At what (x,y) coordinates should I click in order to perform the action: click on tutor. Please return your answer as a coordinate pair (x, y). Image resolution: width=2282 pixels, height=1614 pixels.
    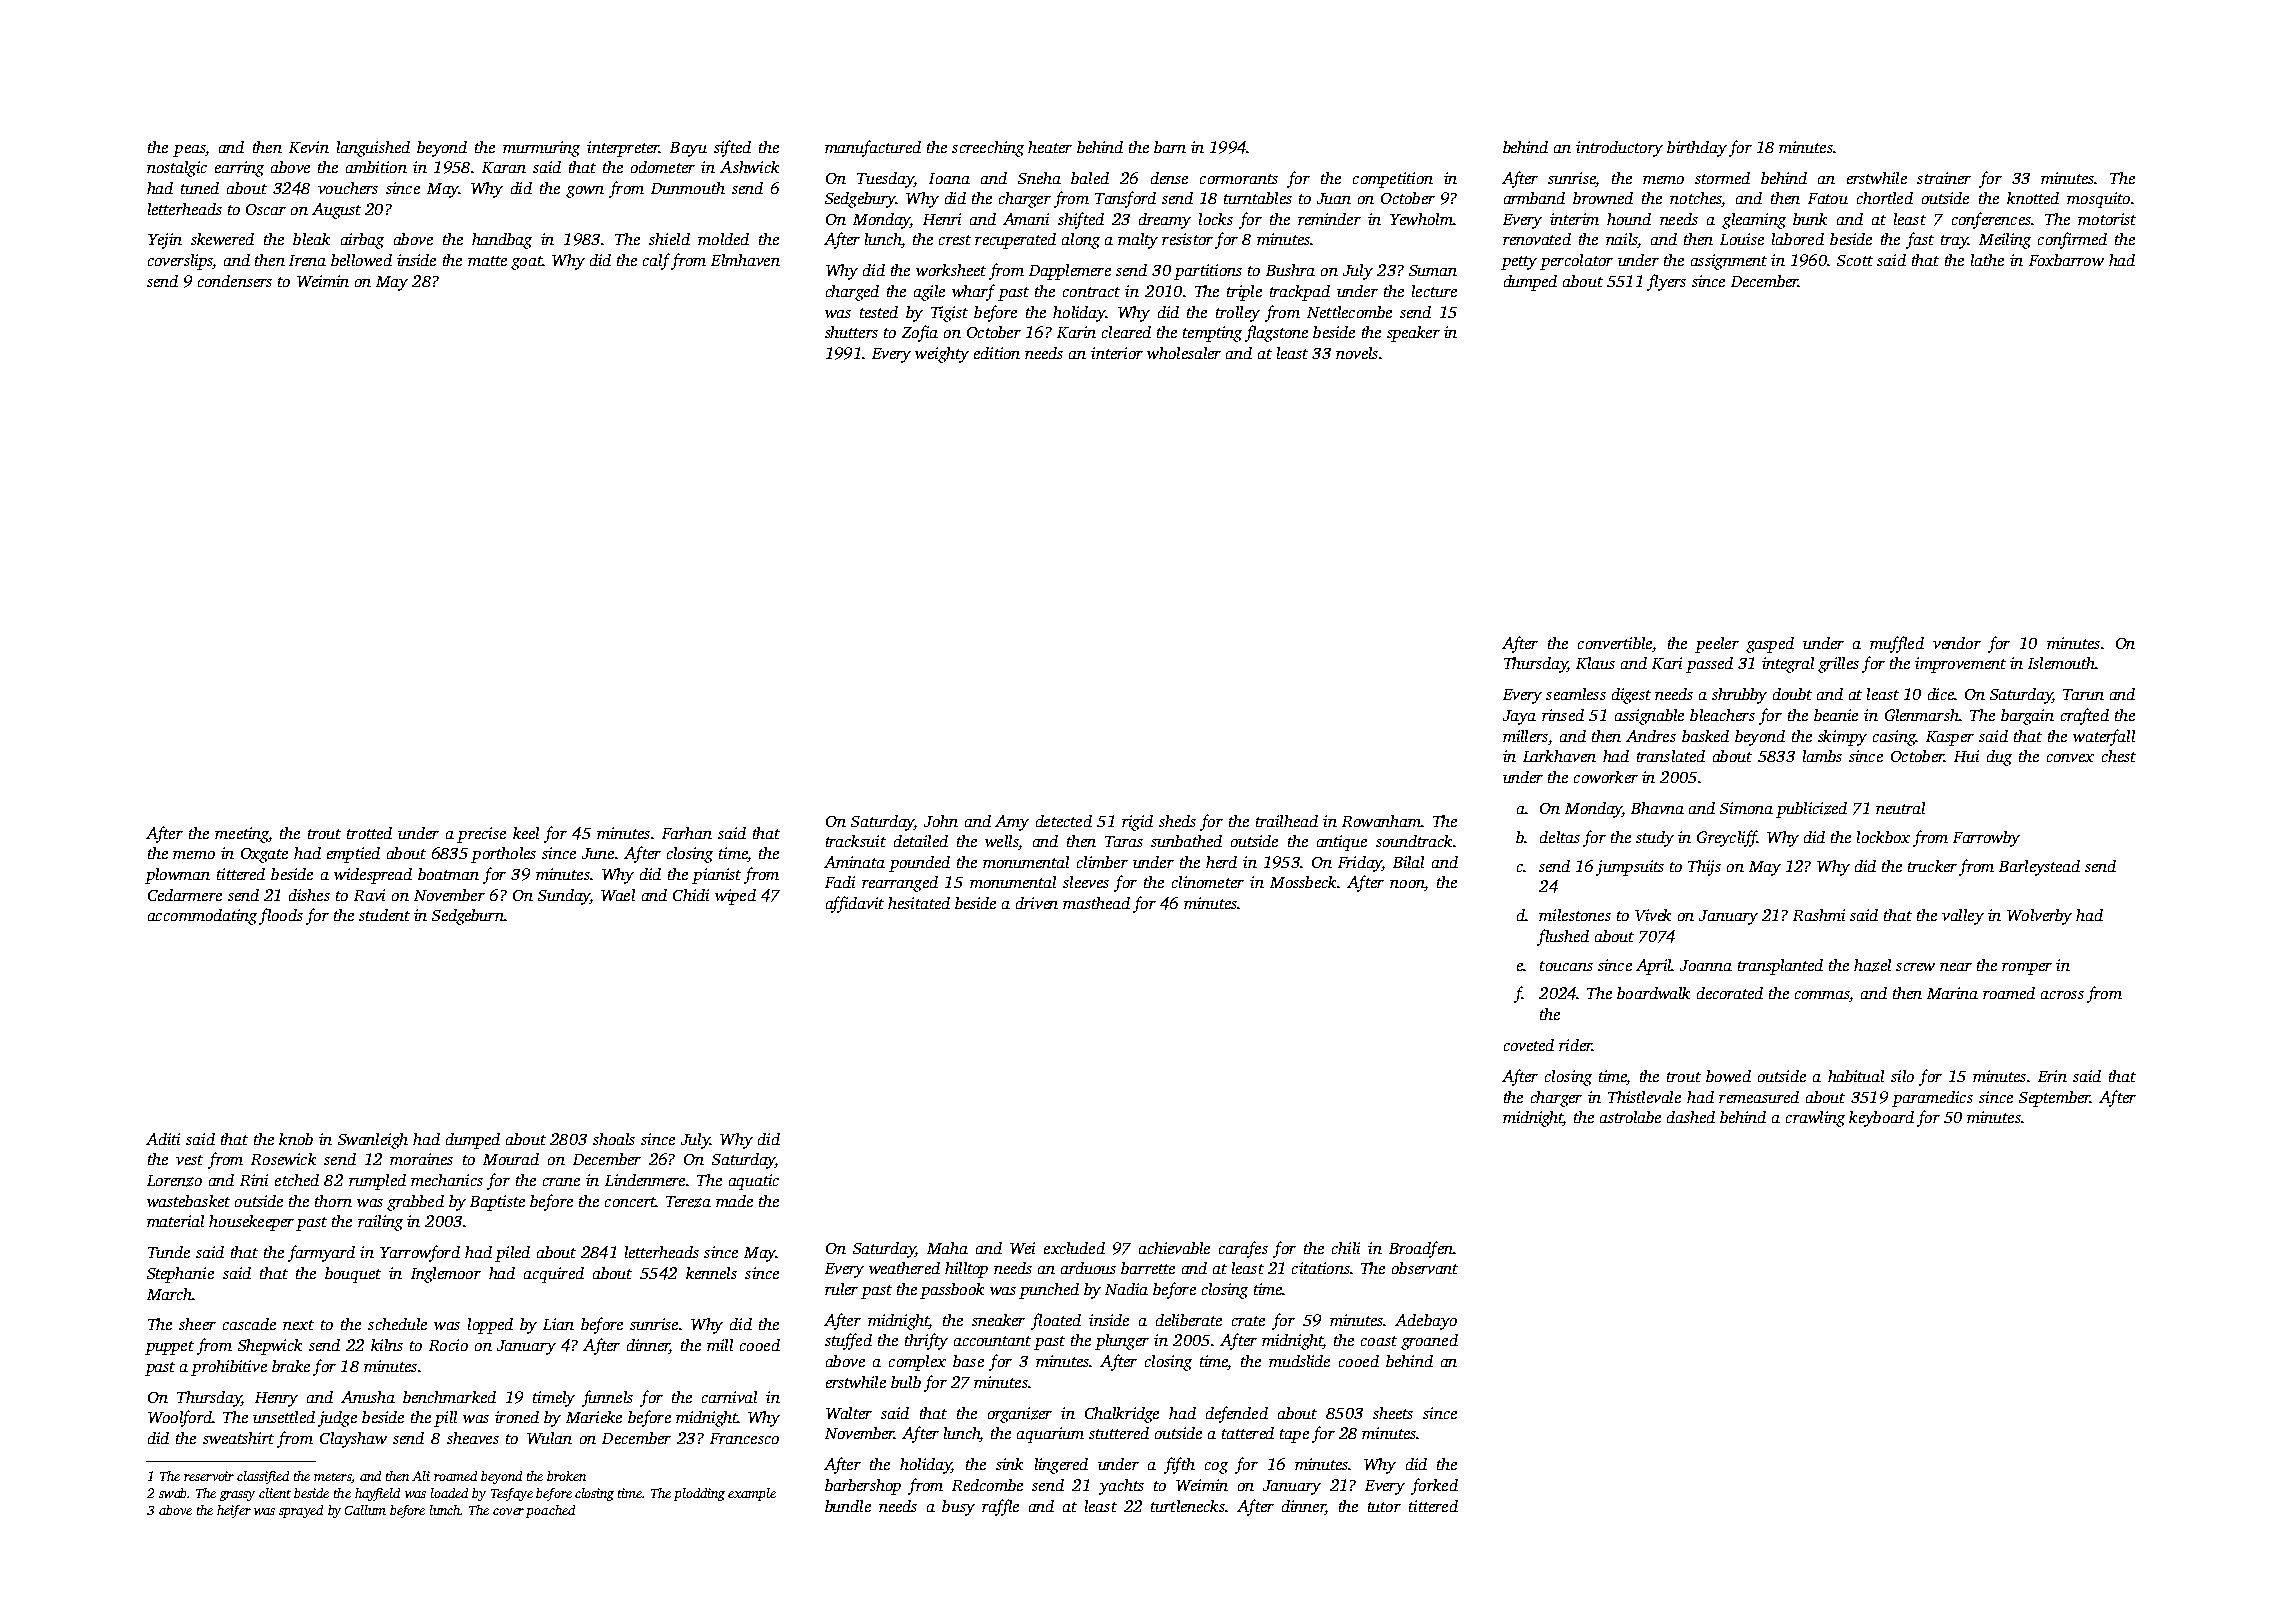
    Looking at the image, I should click on (1384, 1507).
